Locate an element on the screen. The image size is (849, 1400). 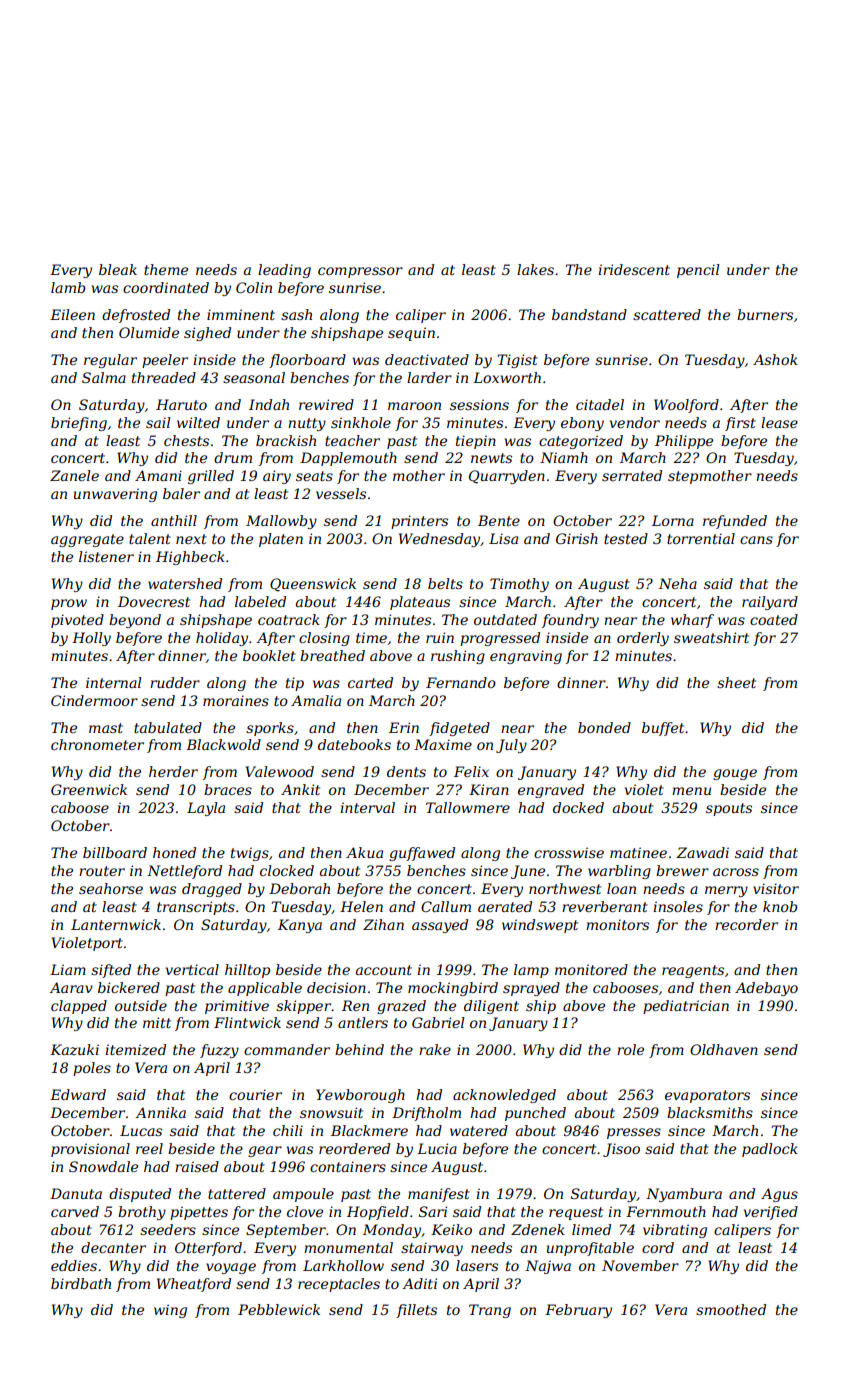
windswept is located at coordinates (540, 926).
